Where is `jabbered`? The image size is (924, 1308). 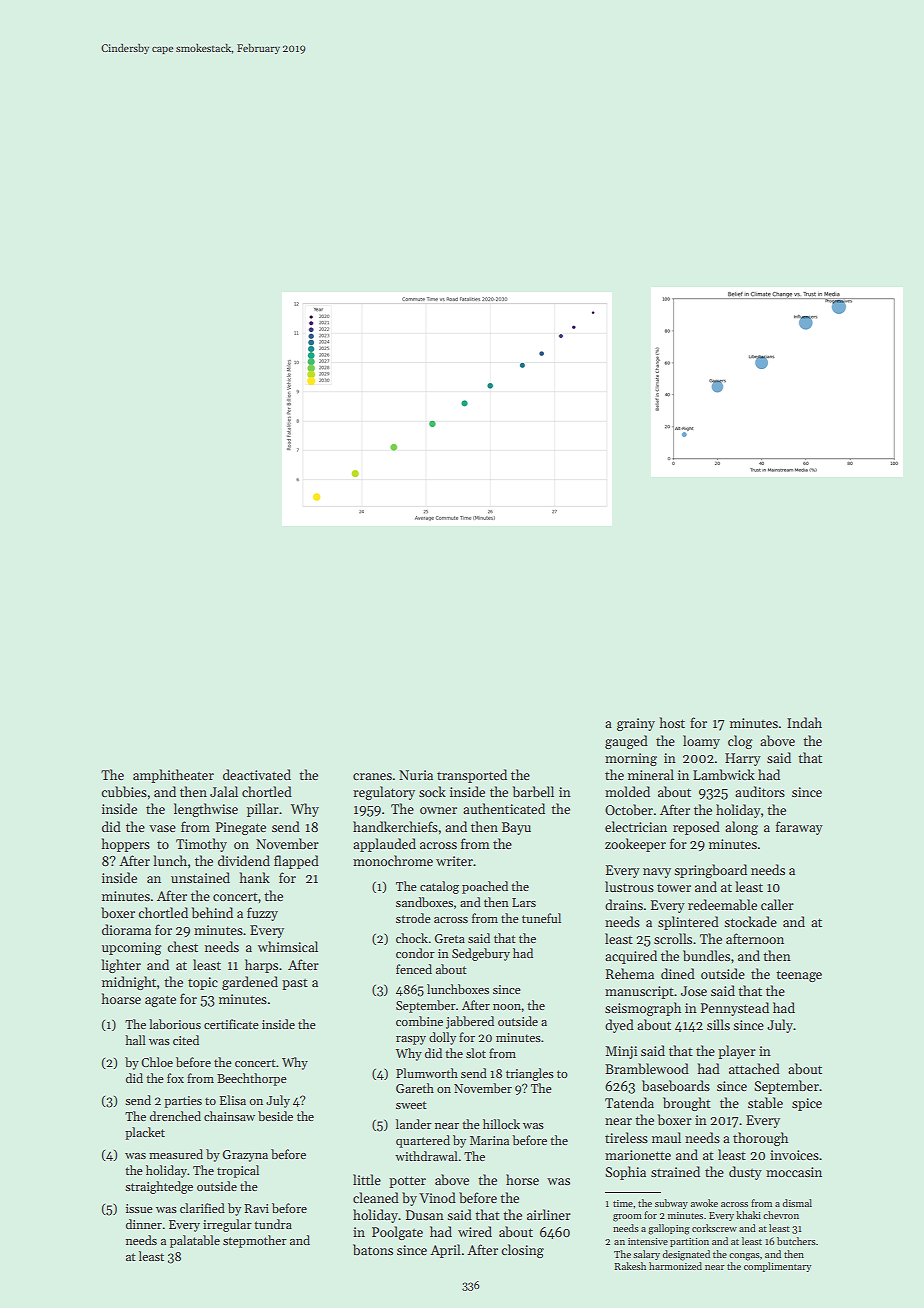 jabbered is located at coordinates (470, 1022).
